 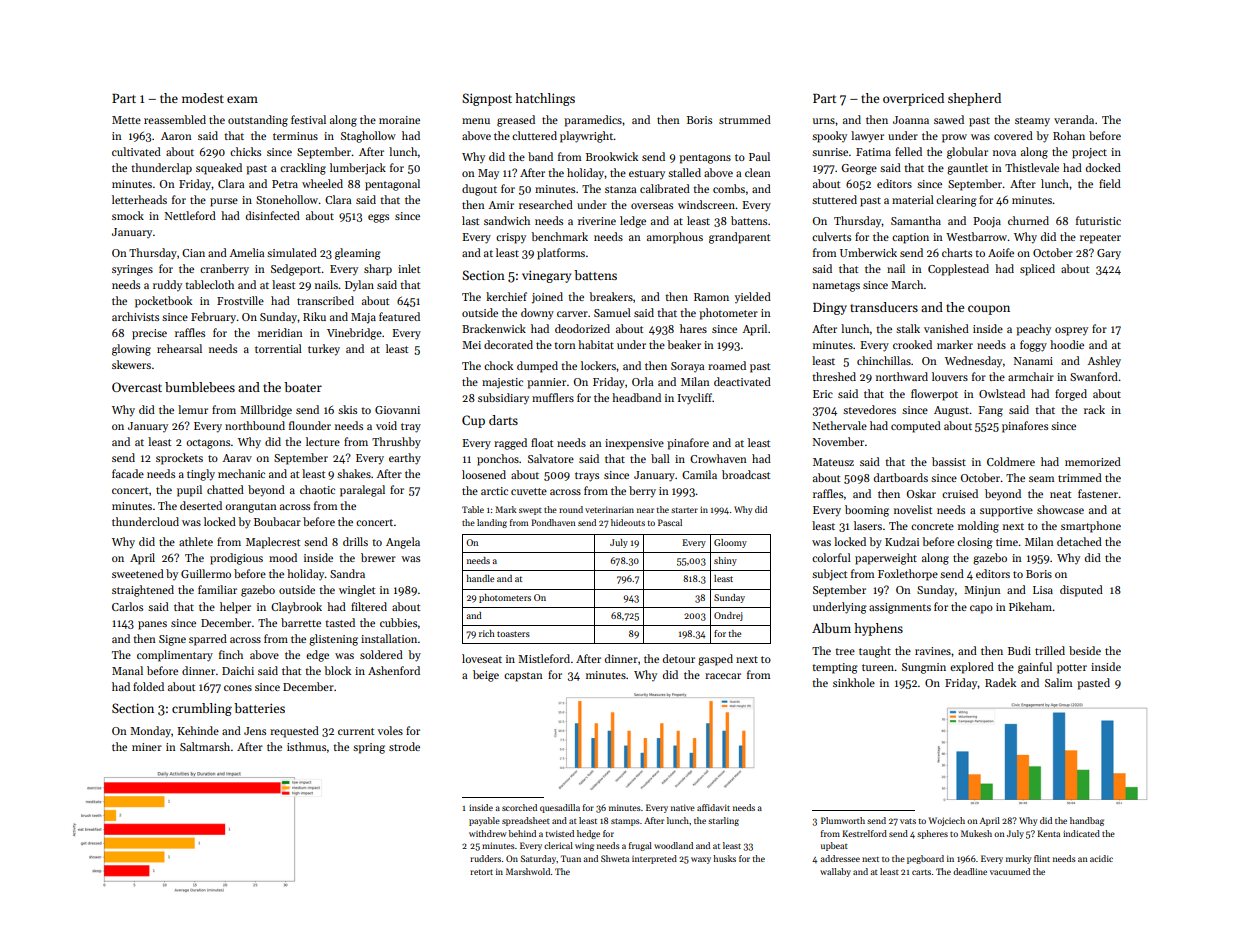 I want to click on Mateusz, so click(x=833, y=462).
